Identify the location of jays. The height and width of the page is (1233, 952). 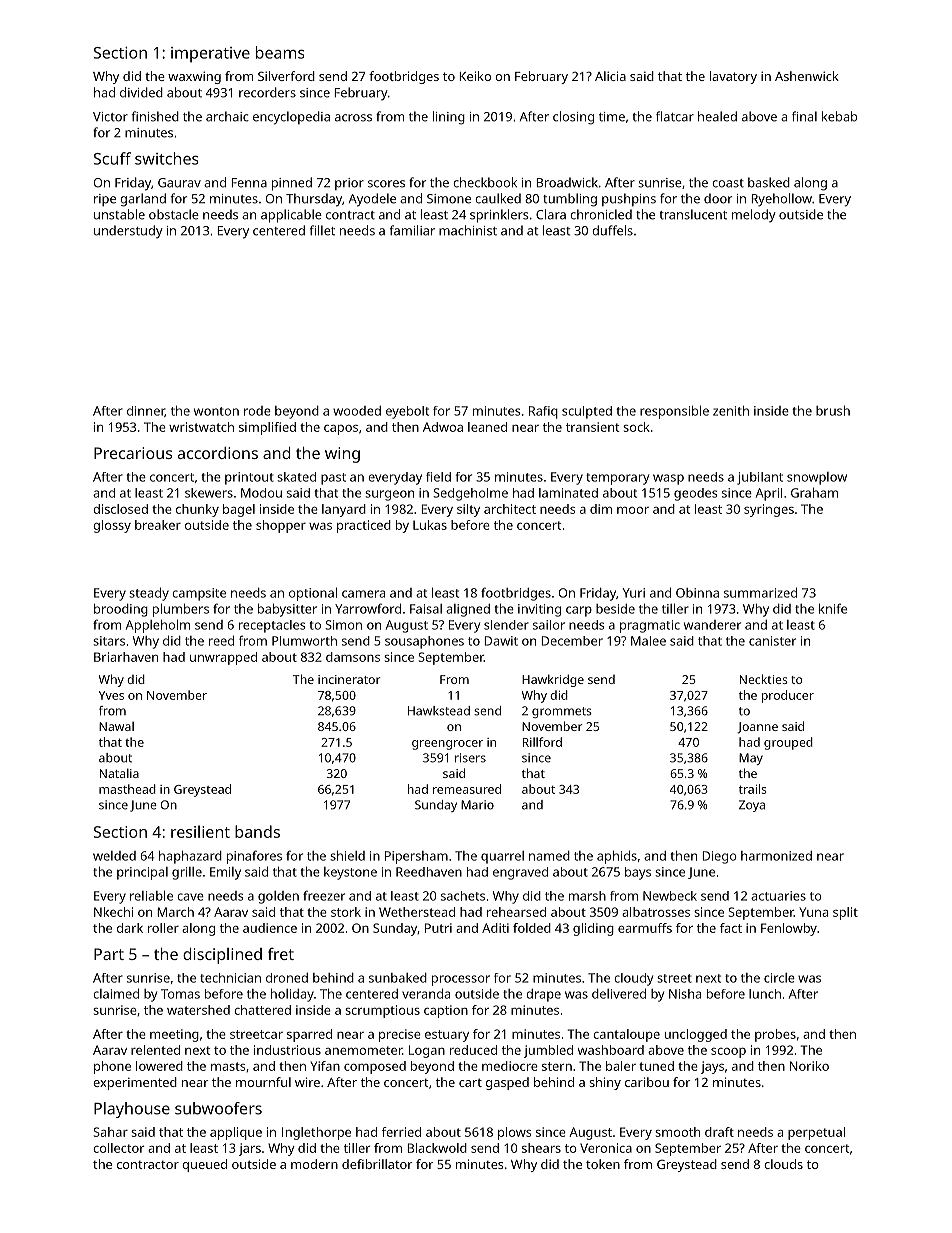
(712, 1067).
